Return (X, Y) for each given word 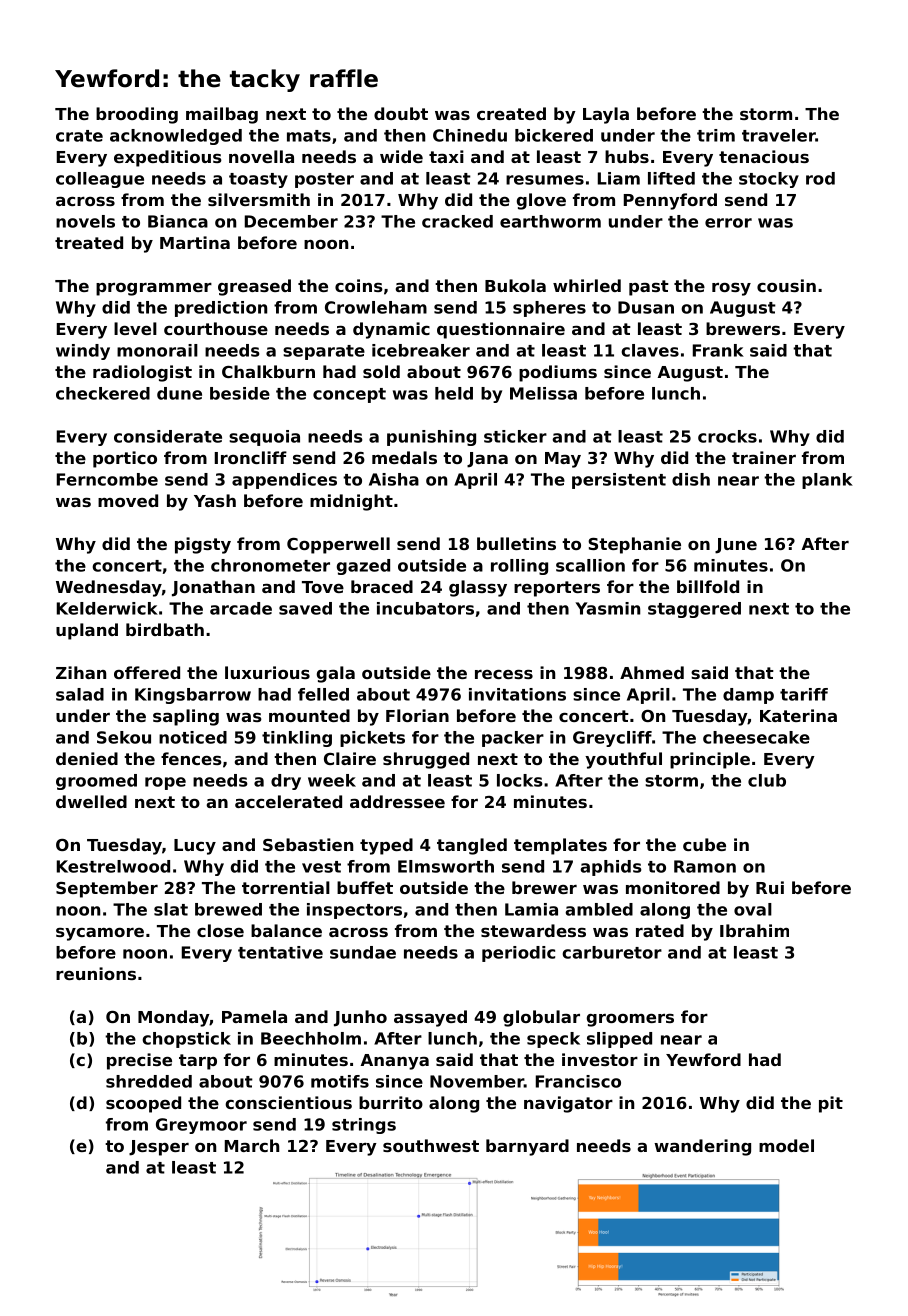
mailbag (222, 115)
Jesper (159, 1148)
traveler (778, 135)
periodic (518, 954)
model (786, 1145)
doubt (401, 113)
